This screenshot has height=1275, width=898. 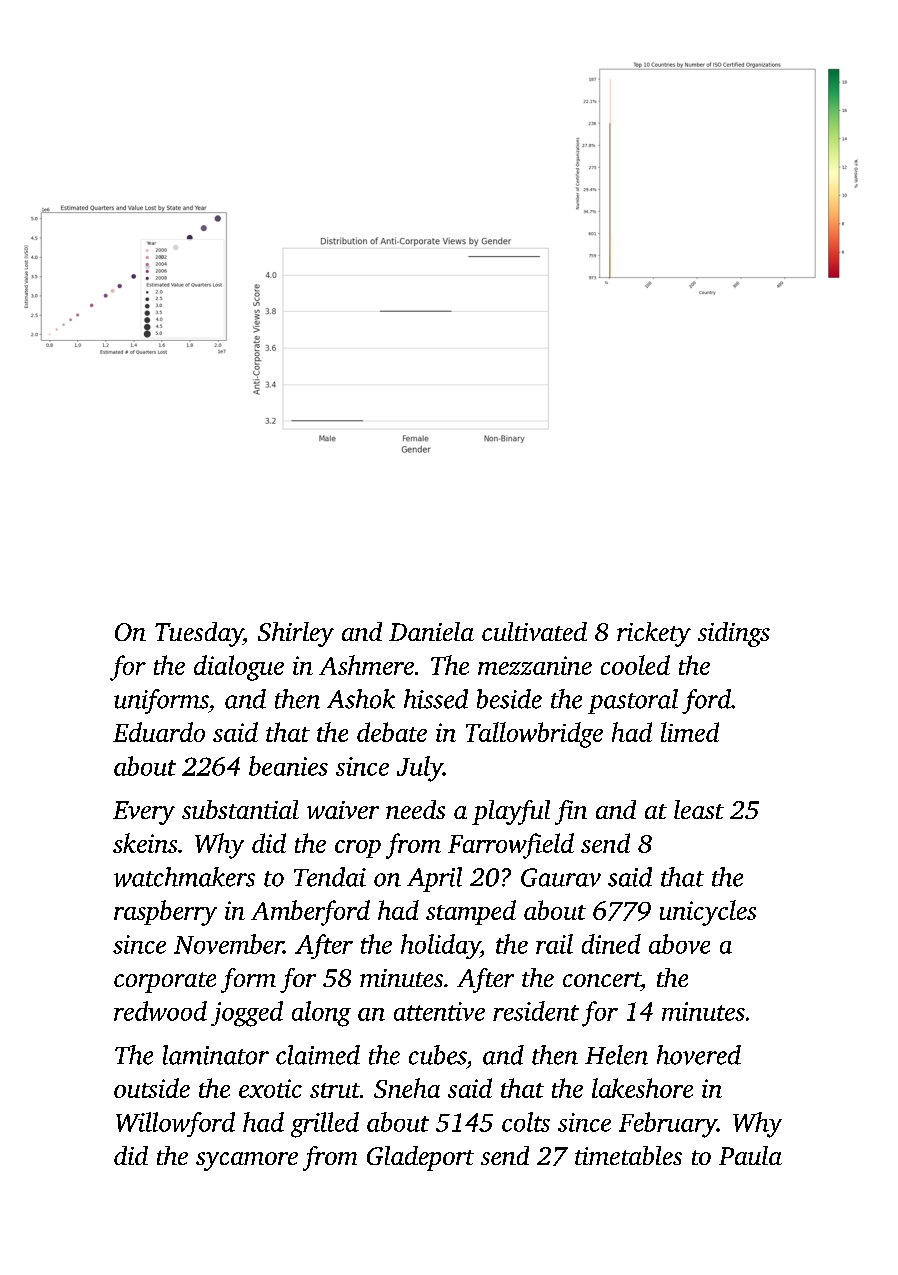 What do you see at coordinates (321, 1014) in the screenshot?
I see `along` at bounding box center [321, 1014].
